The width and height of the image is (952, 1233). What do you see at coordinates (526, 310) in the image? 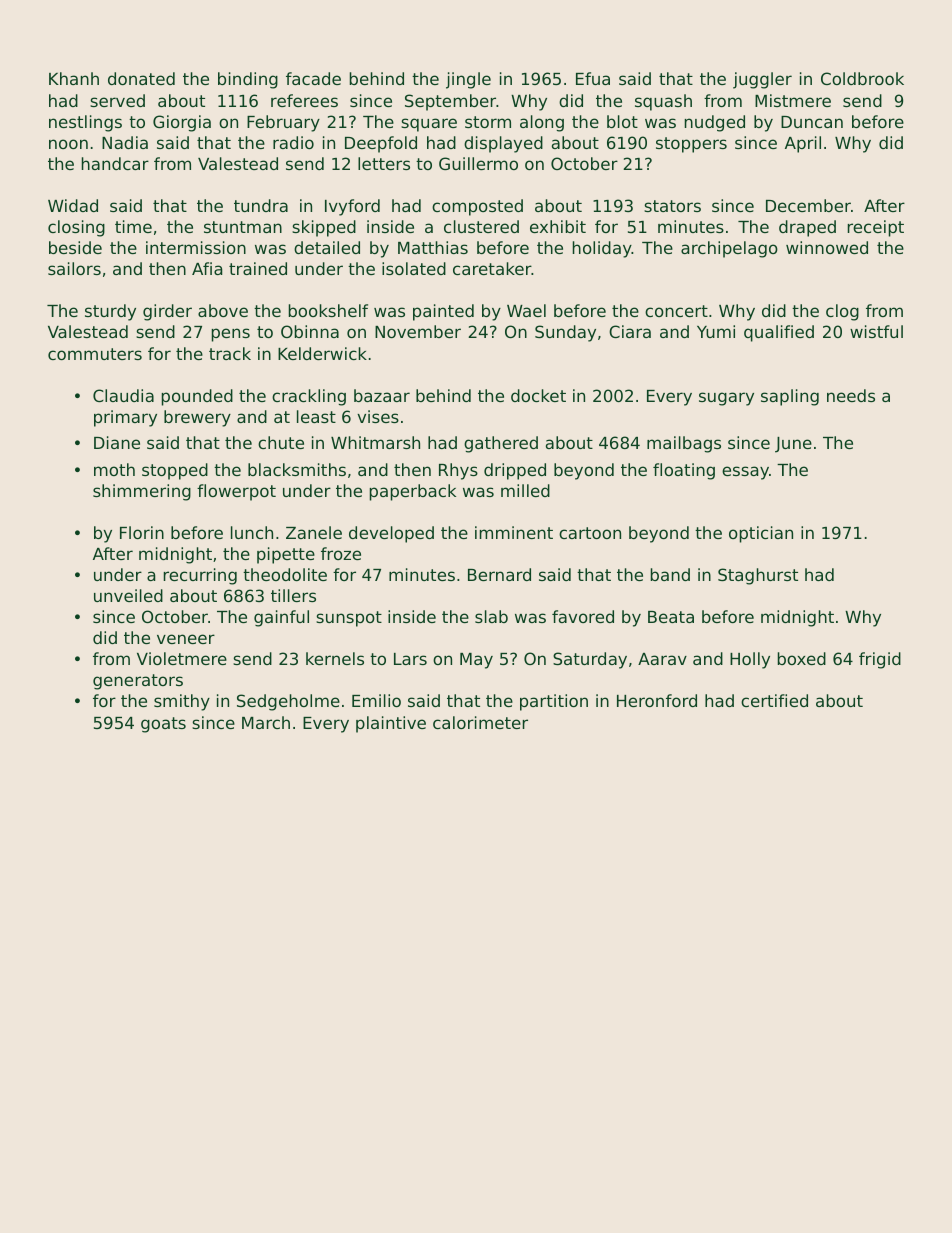
I see `Wael` at bounding box center [526, 310].
